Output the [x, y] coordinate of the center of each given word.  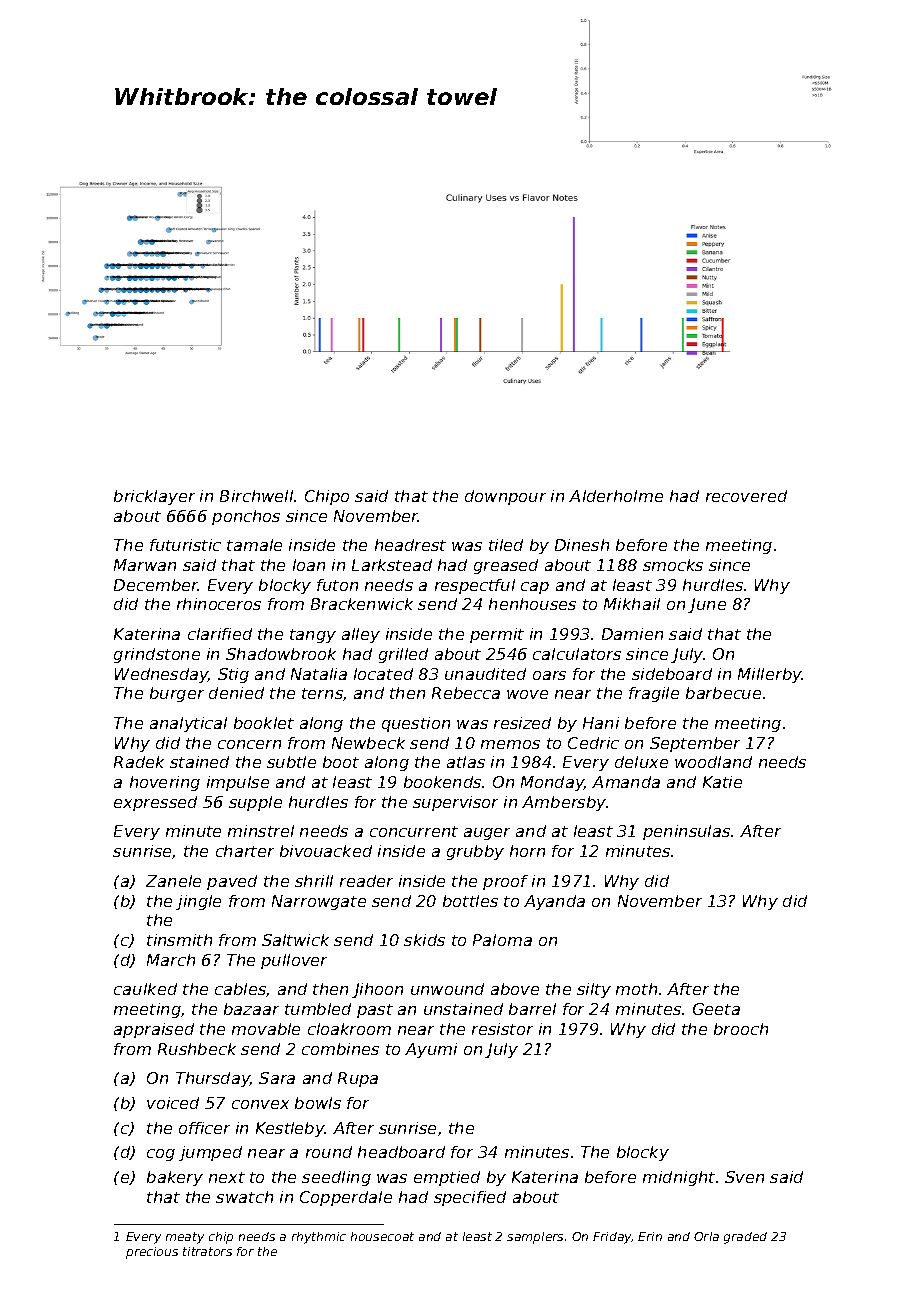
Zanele [173, 881]
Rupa [358, 1079]
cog [161, 1155]
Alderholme [616, 496]
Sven [744, 1177]
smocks [673, 565]
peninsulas [686, 832]
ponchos [246, 517]
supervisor [455, 803]
